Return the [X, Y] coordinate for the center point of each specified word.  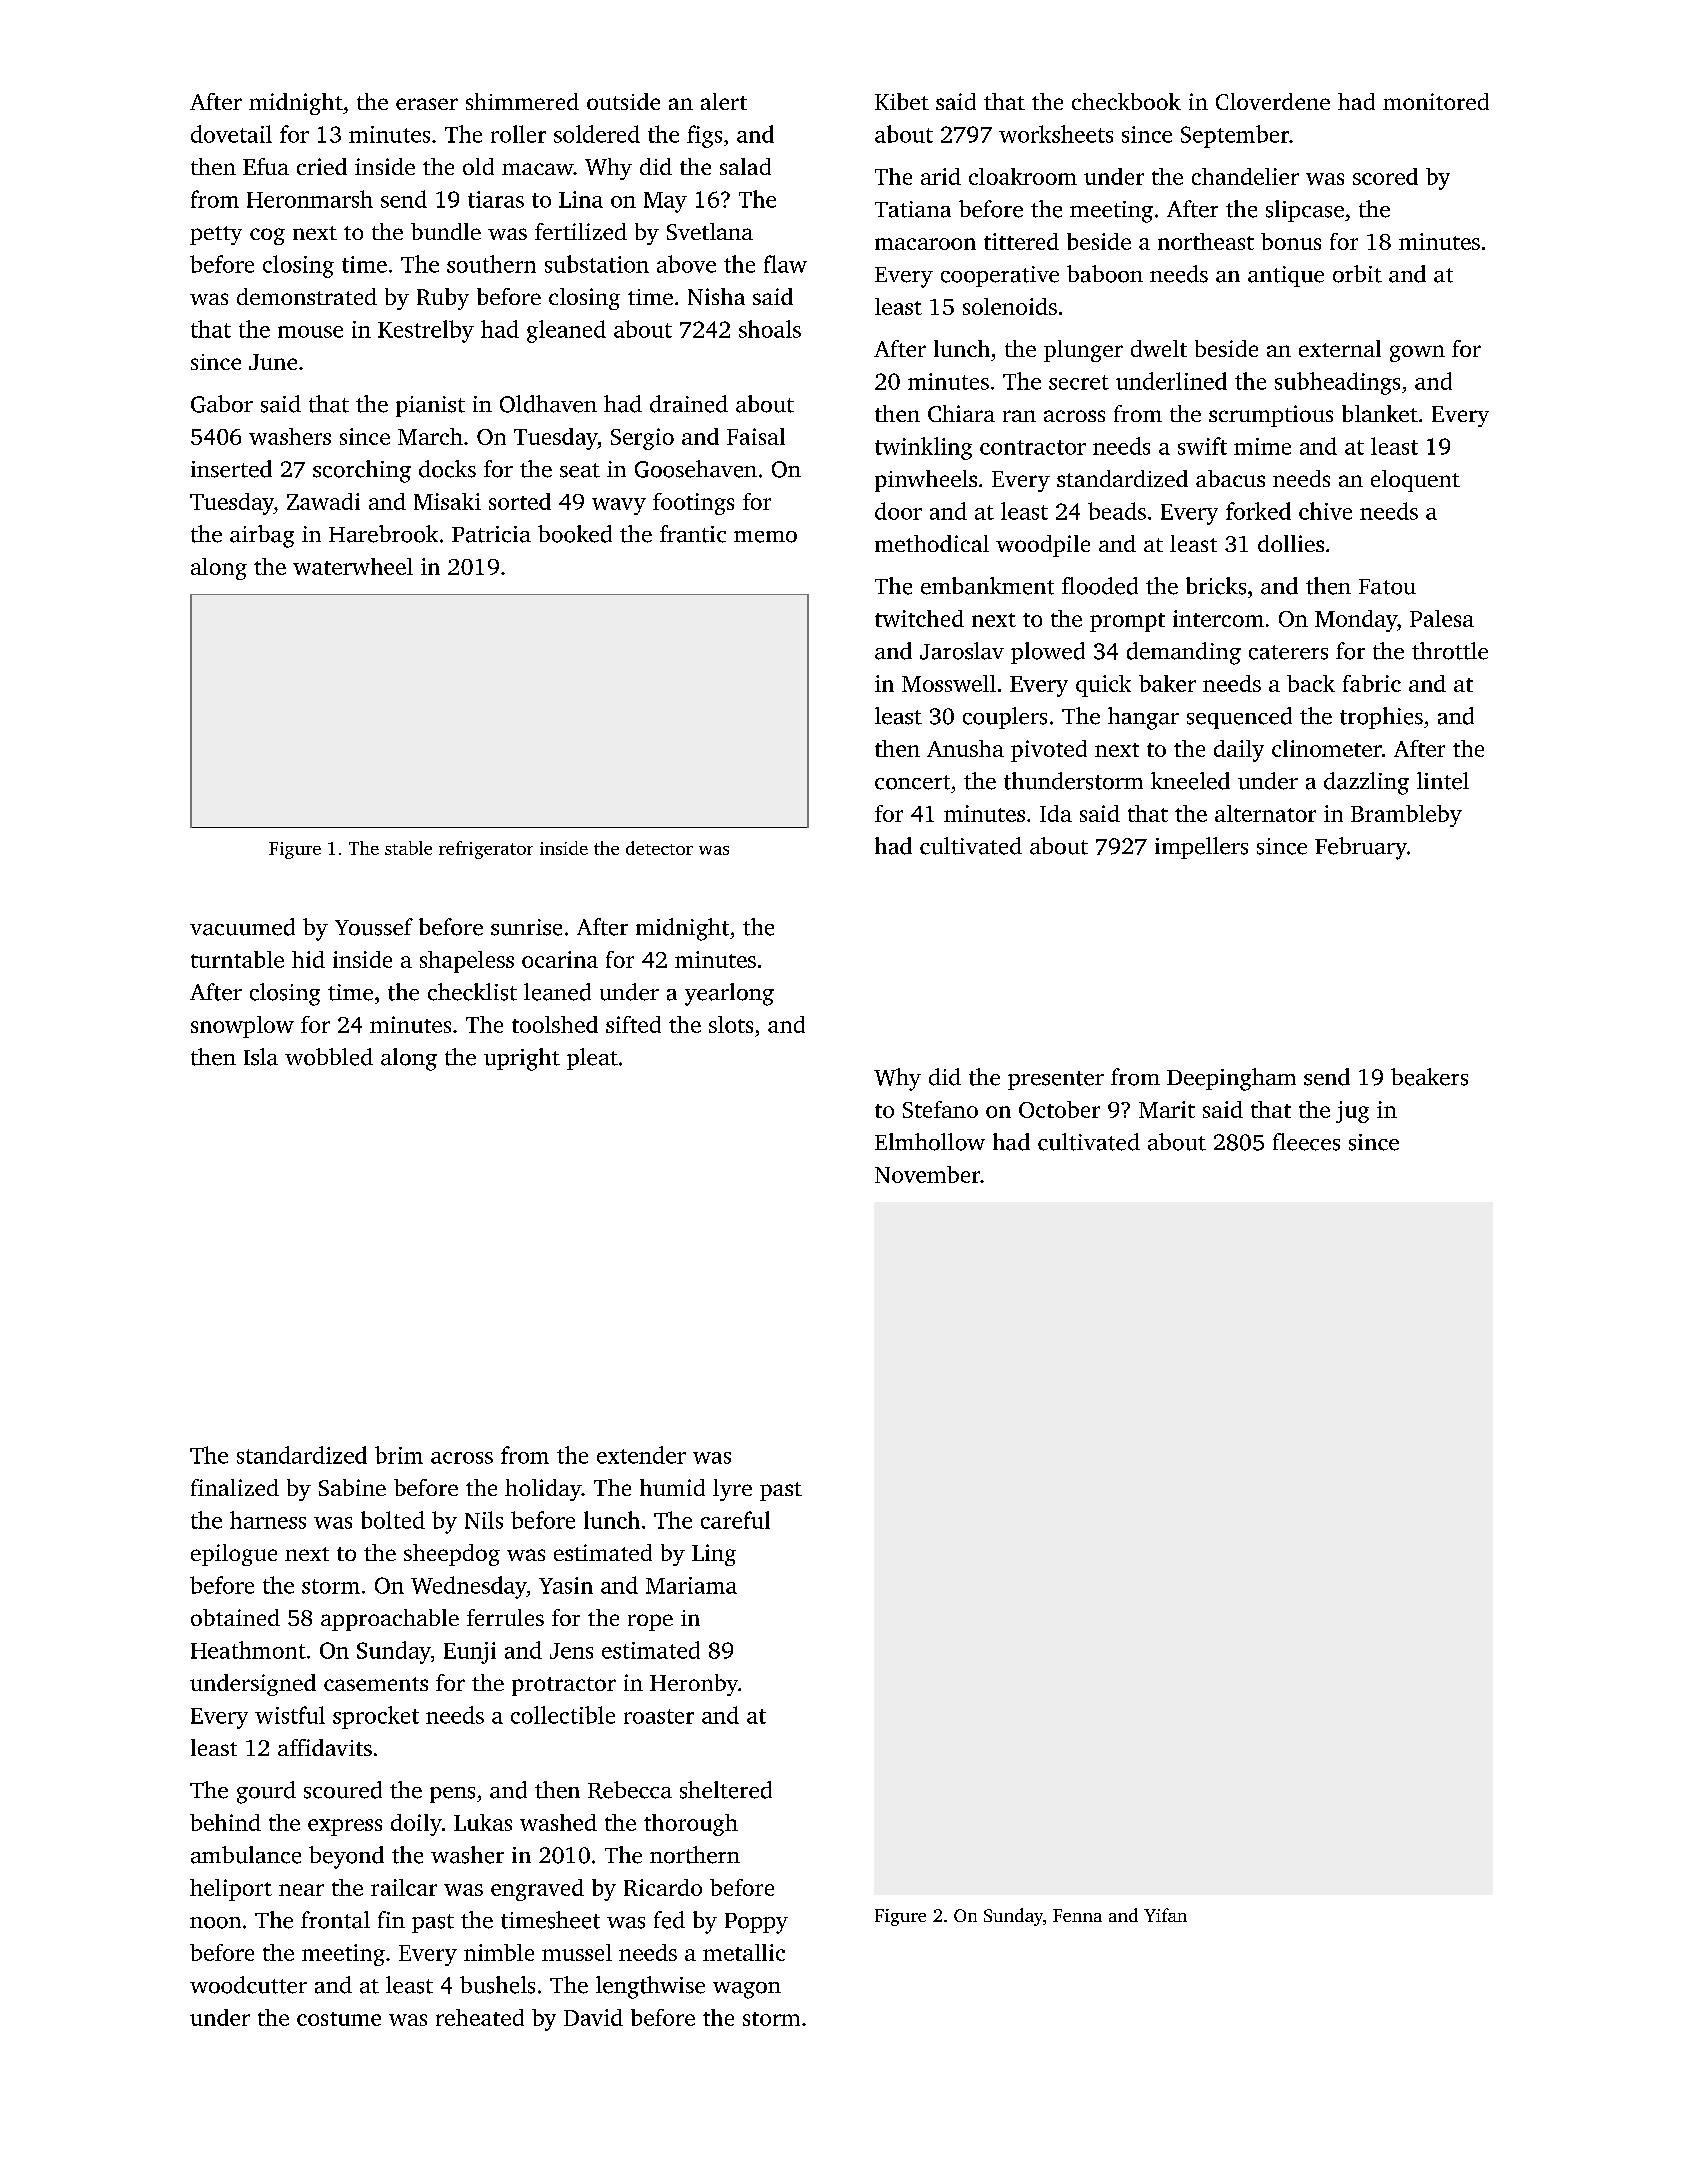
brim [399, 1455]
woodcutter [248, 1985]
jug [1352, 1112]
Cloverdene [1273, 101]
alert [724, 101]
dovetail [231, 134]
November [927, 1174]
